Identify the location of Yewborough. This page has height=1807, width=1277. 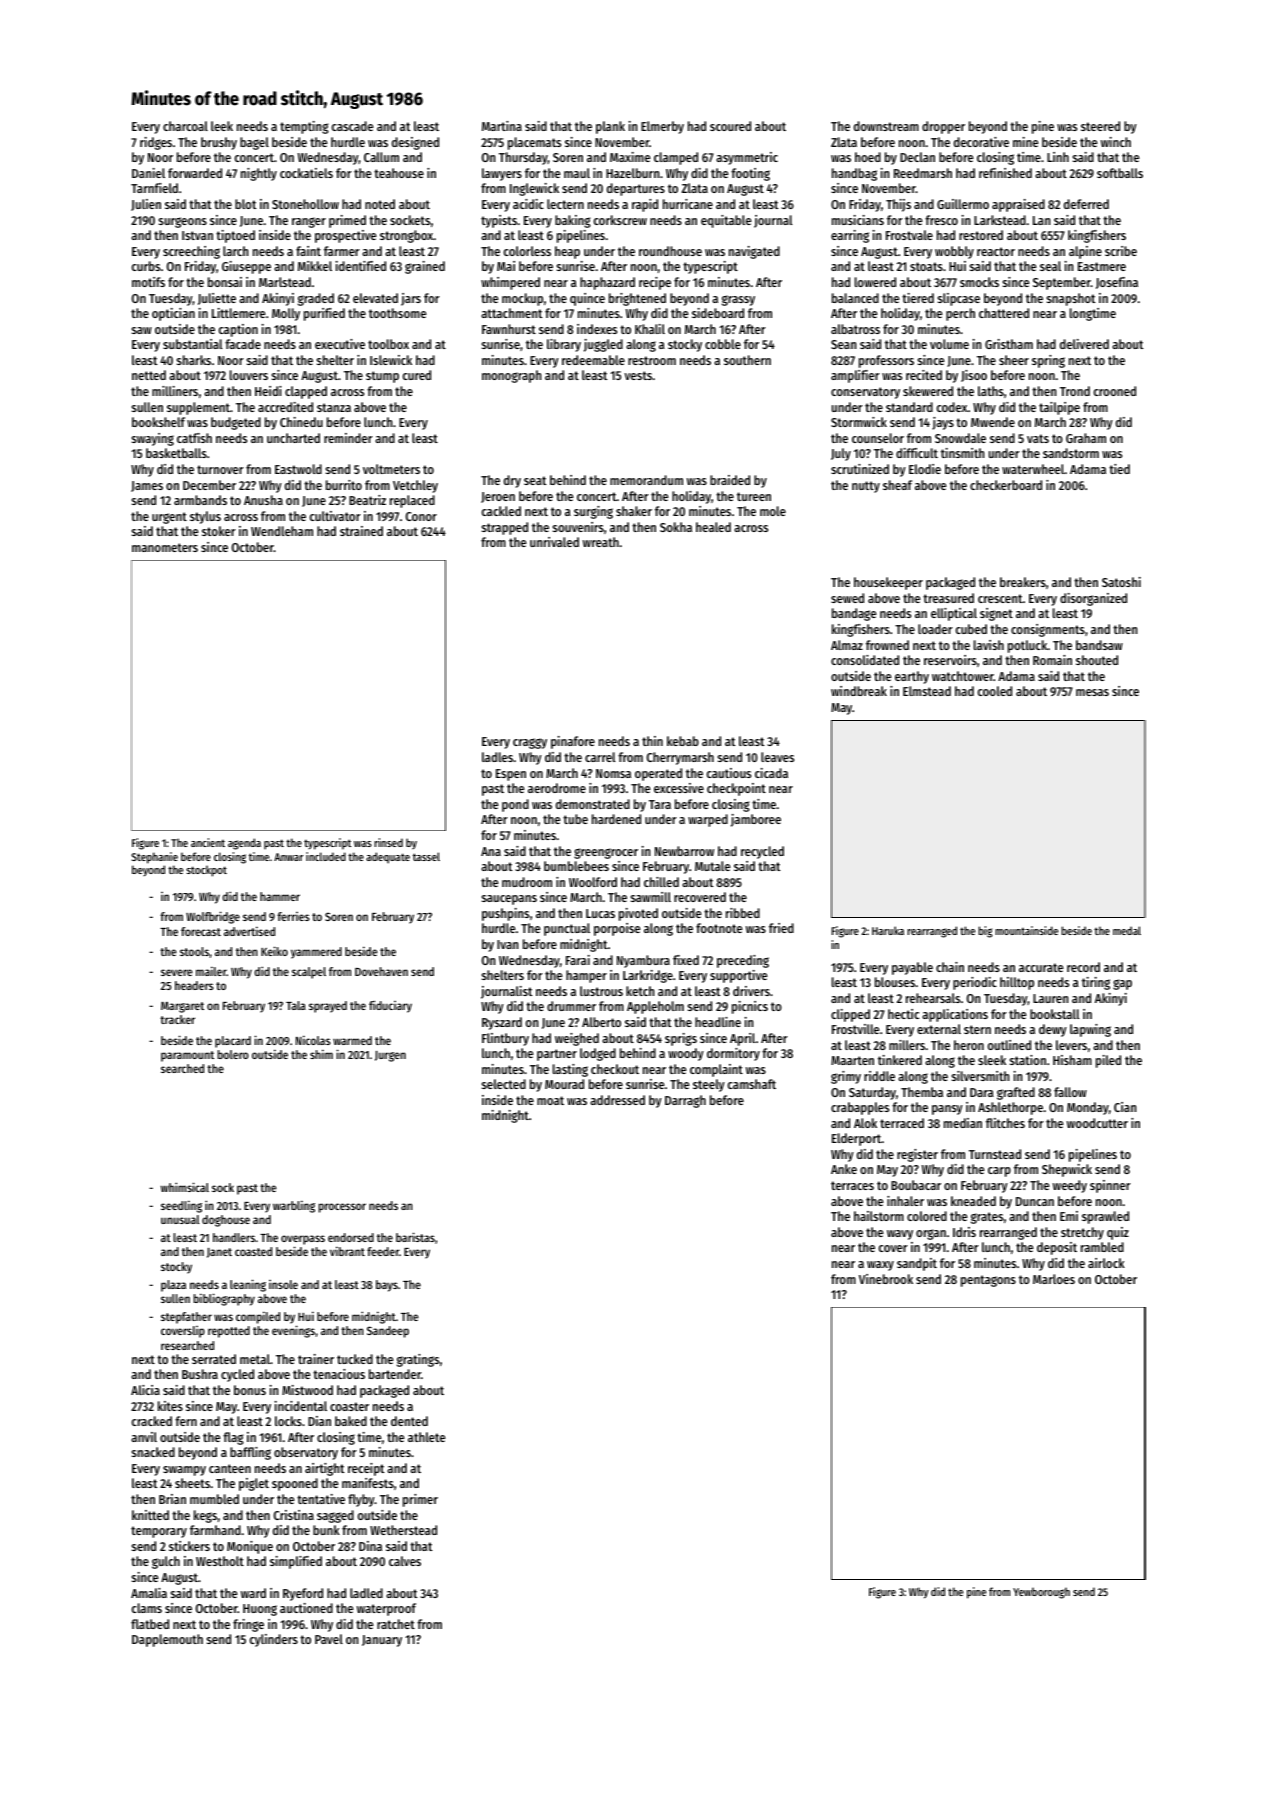
(1041, 1593).
